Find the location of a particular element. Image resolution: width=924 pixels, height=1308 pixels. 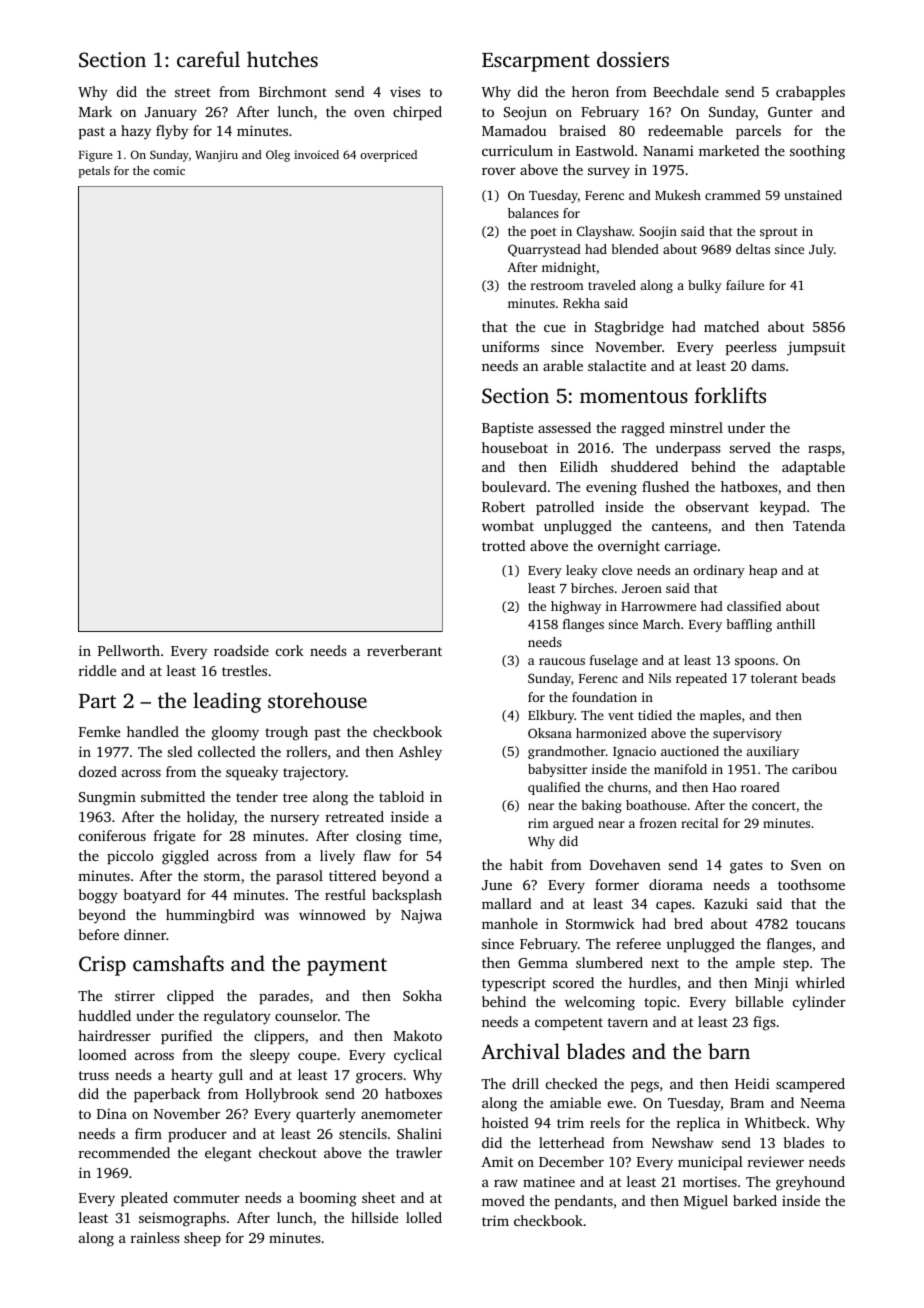

stirrer is located at coordinates (135, 995).
